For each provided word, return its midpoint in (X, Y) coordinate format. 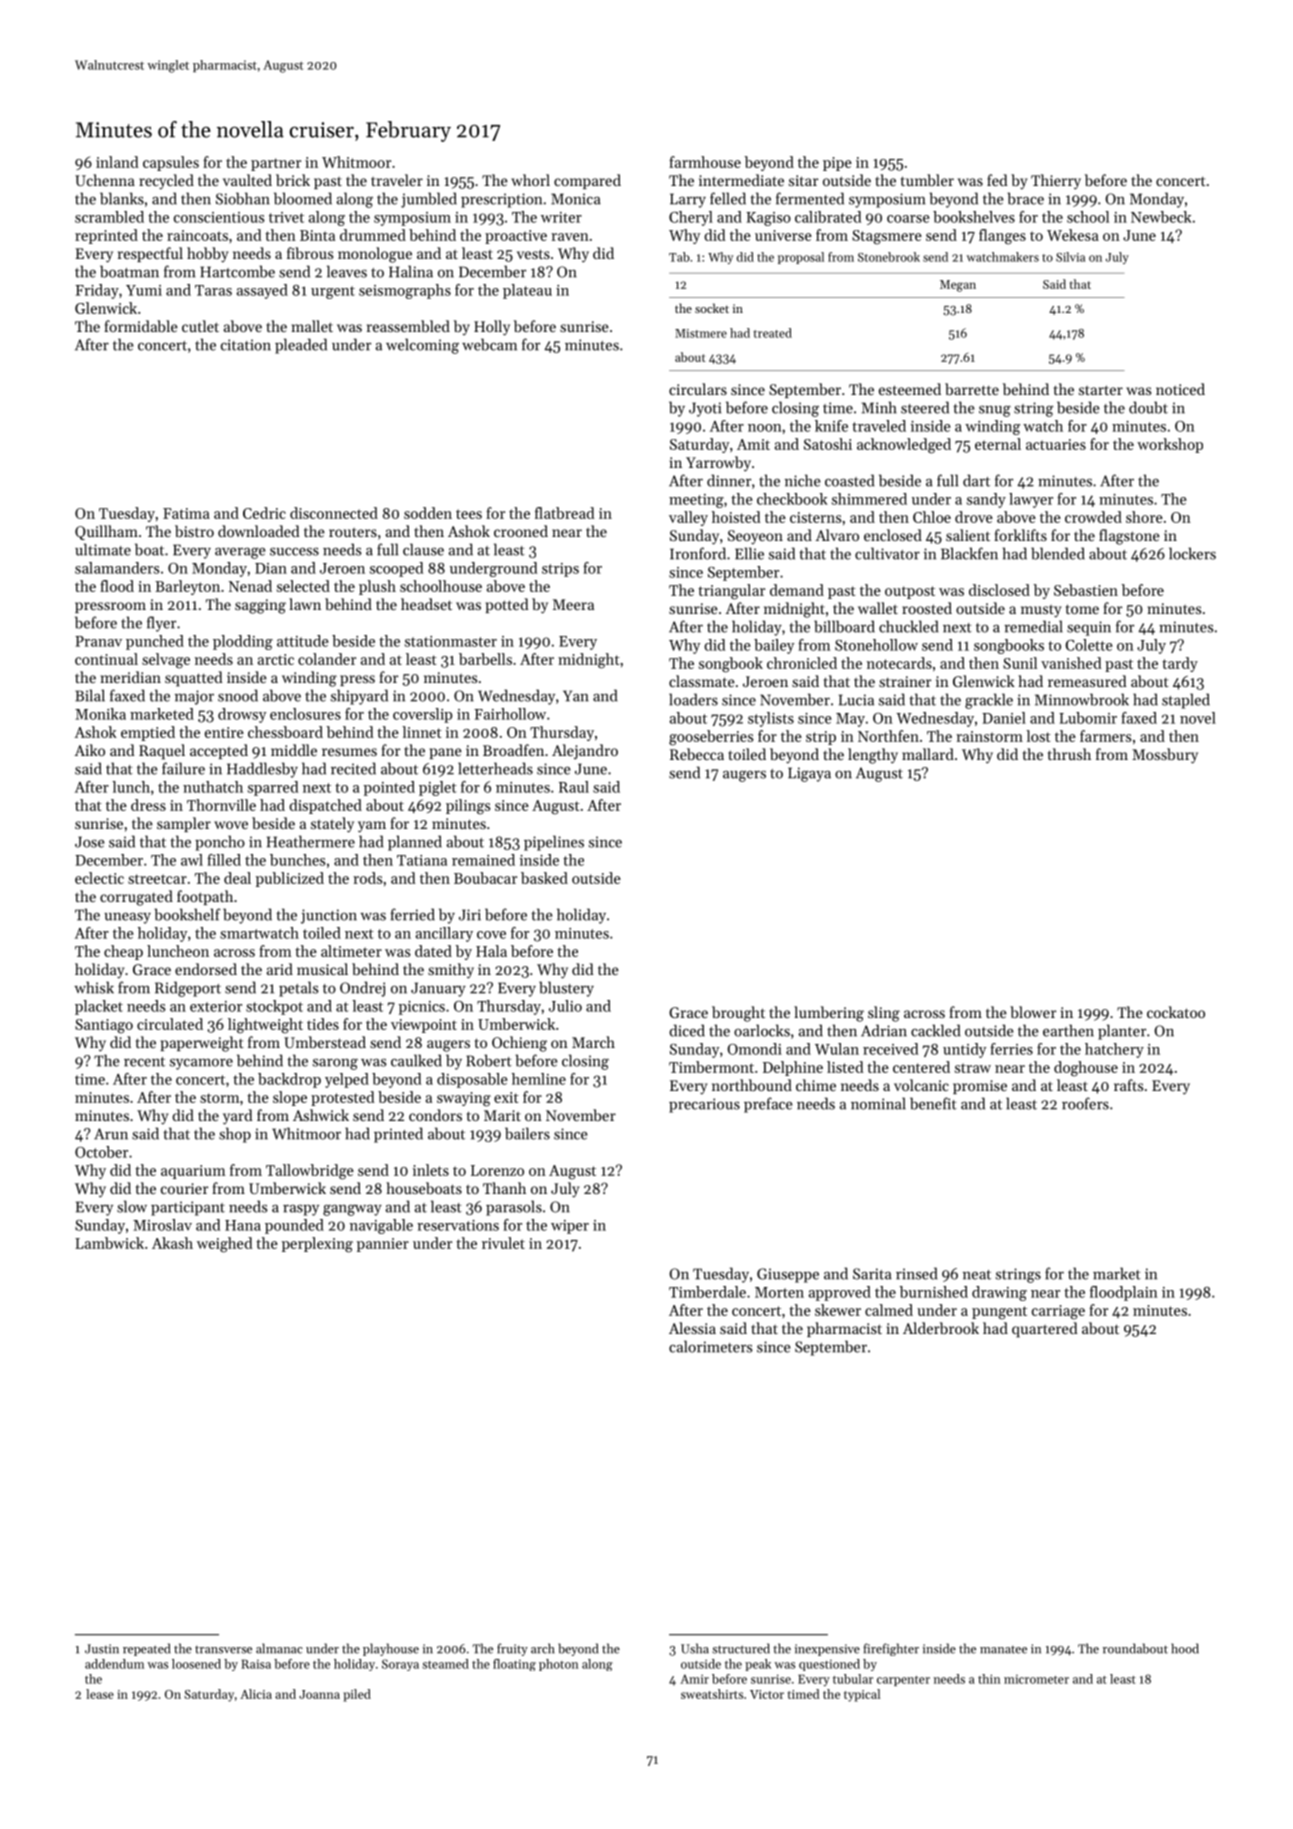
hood (1185, 1648)
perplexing (317, 1245)
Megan (958, 286)
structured (741, 1648)
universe (783, 235)
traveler (397, 180)
